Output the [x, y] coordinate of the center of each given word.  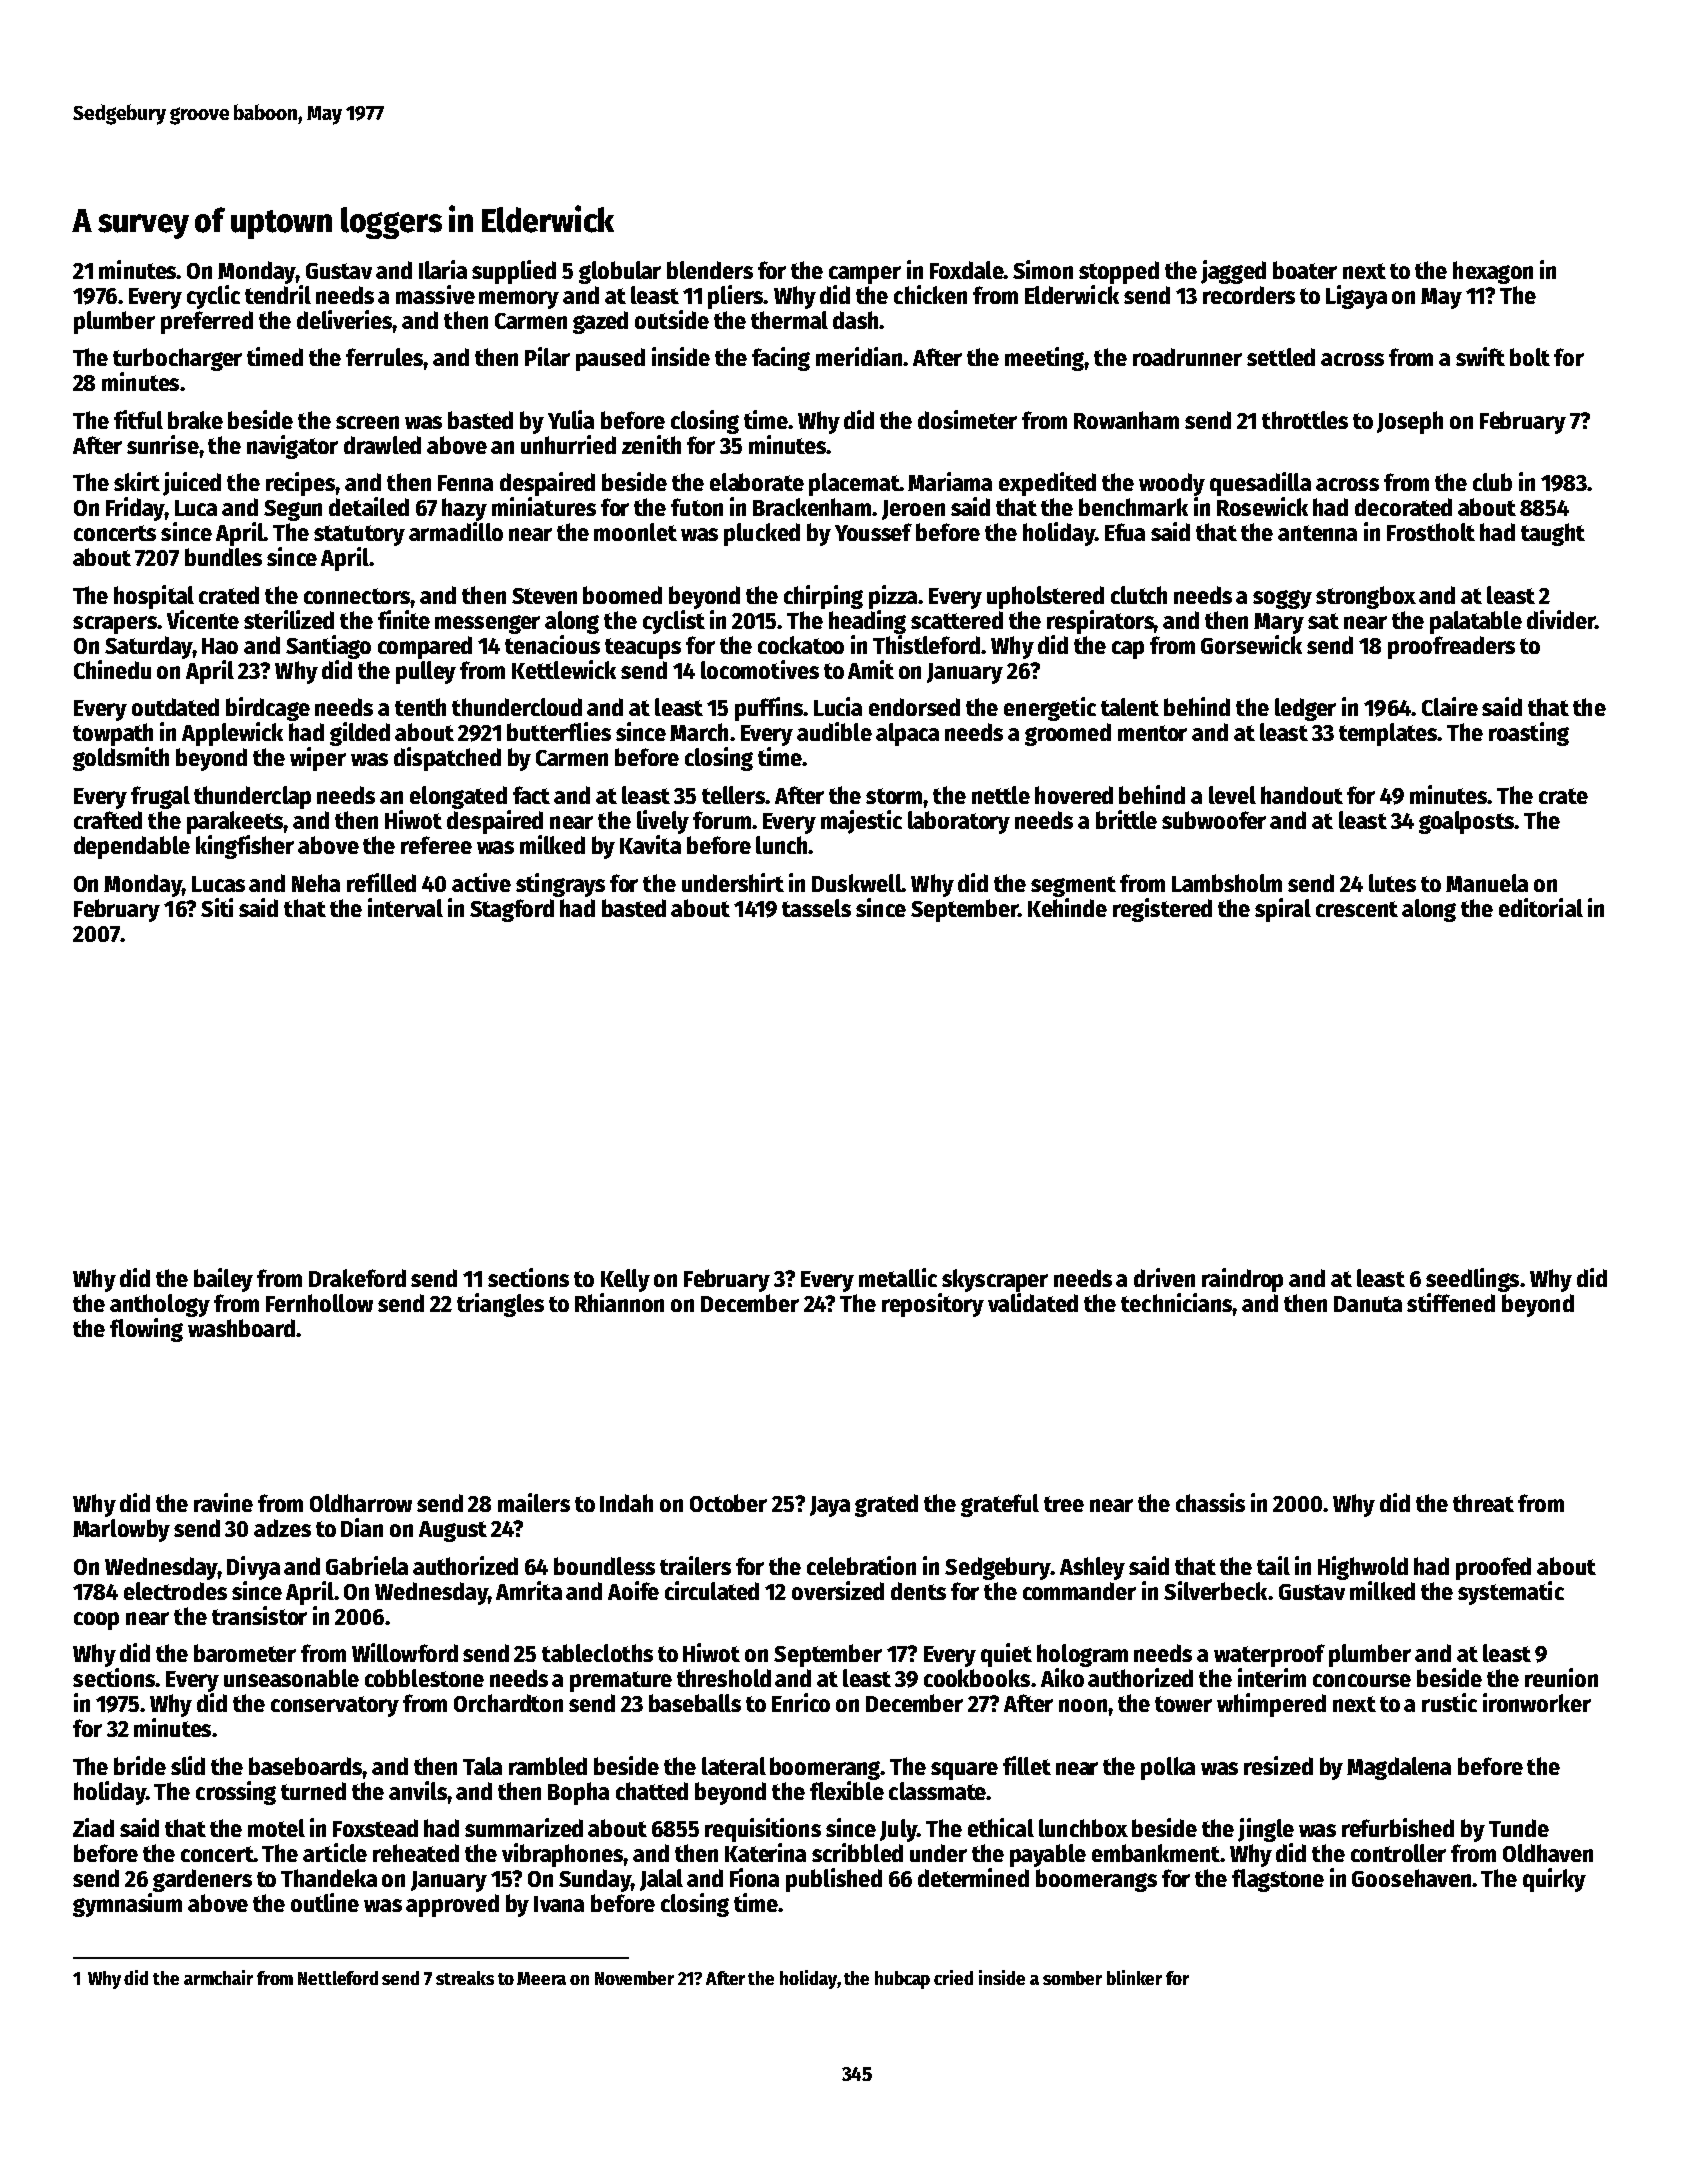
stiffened [1451, 1302]
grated [886, 1505]
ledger [1305, 709]
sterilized [289, 619]
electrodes [175, 1591]
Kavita [650, 844]
